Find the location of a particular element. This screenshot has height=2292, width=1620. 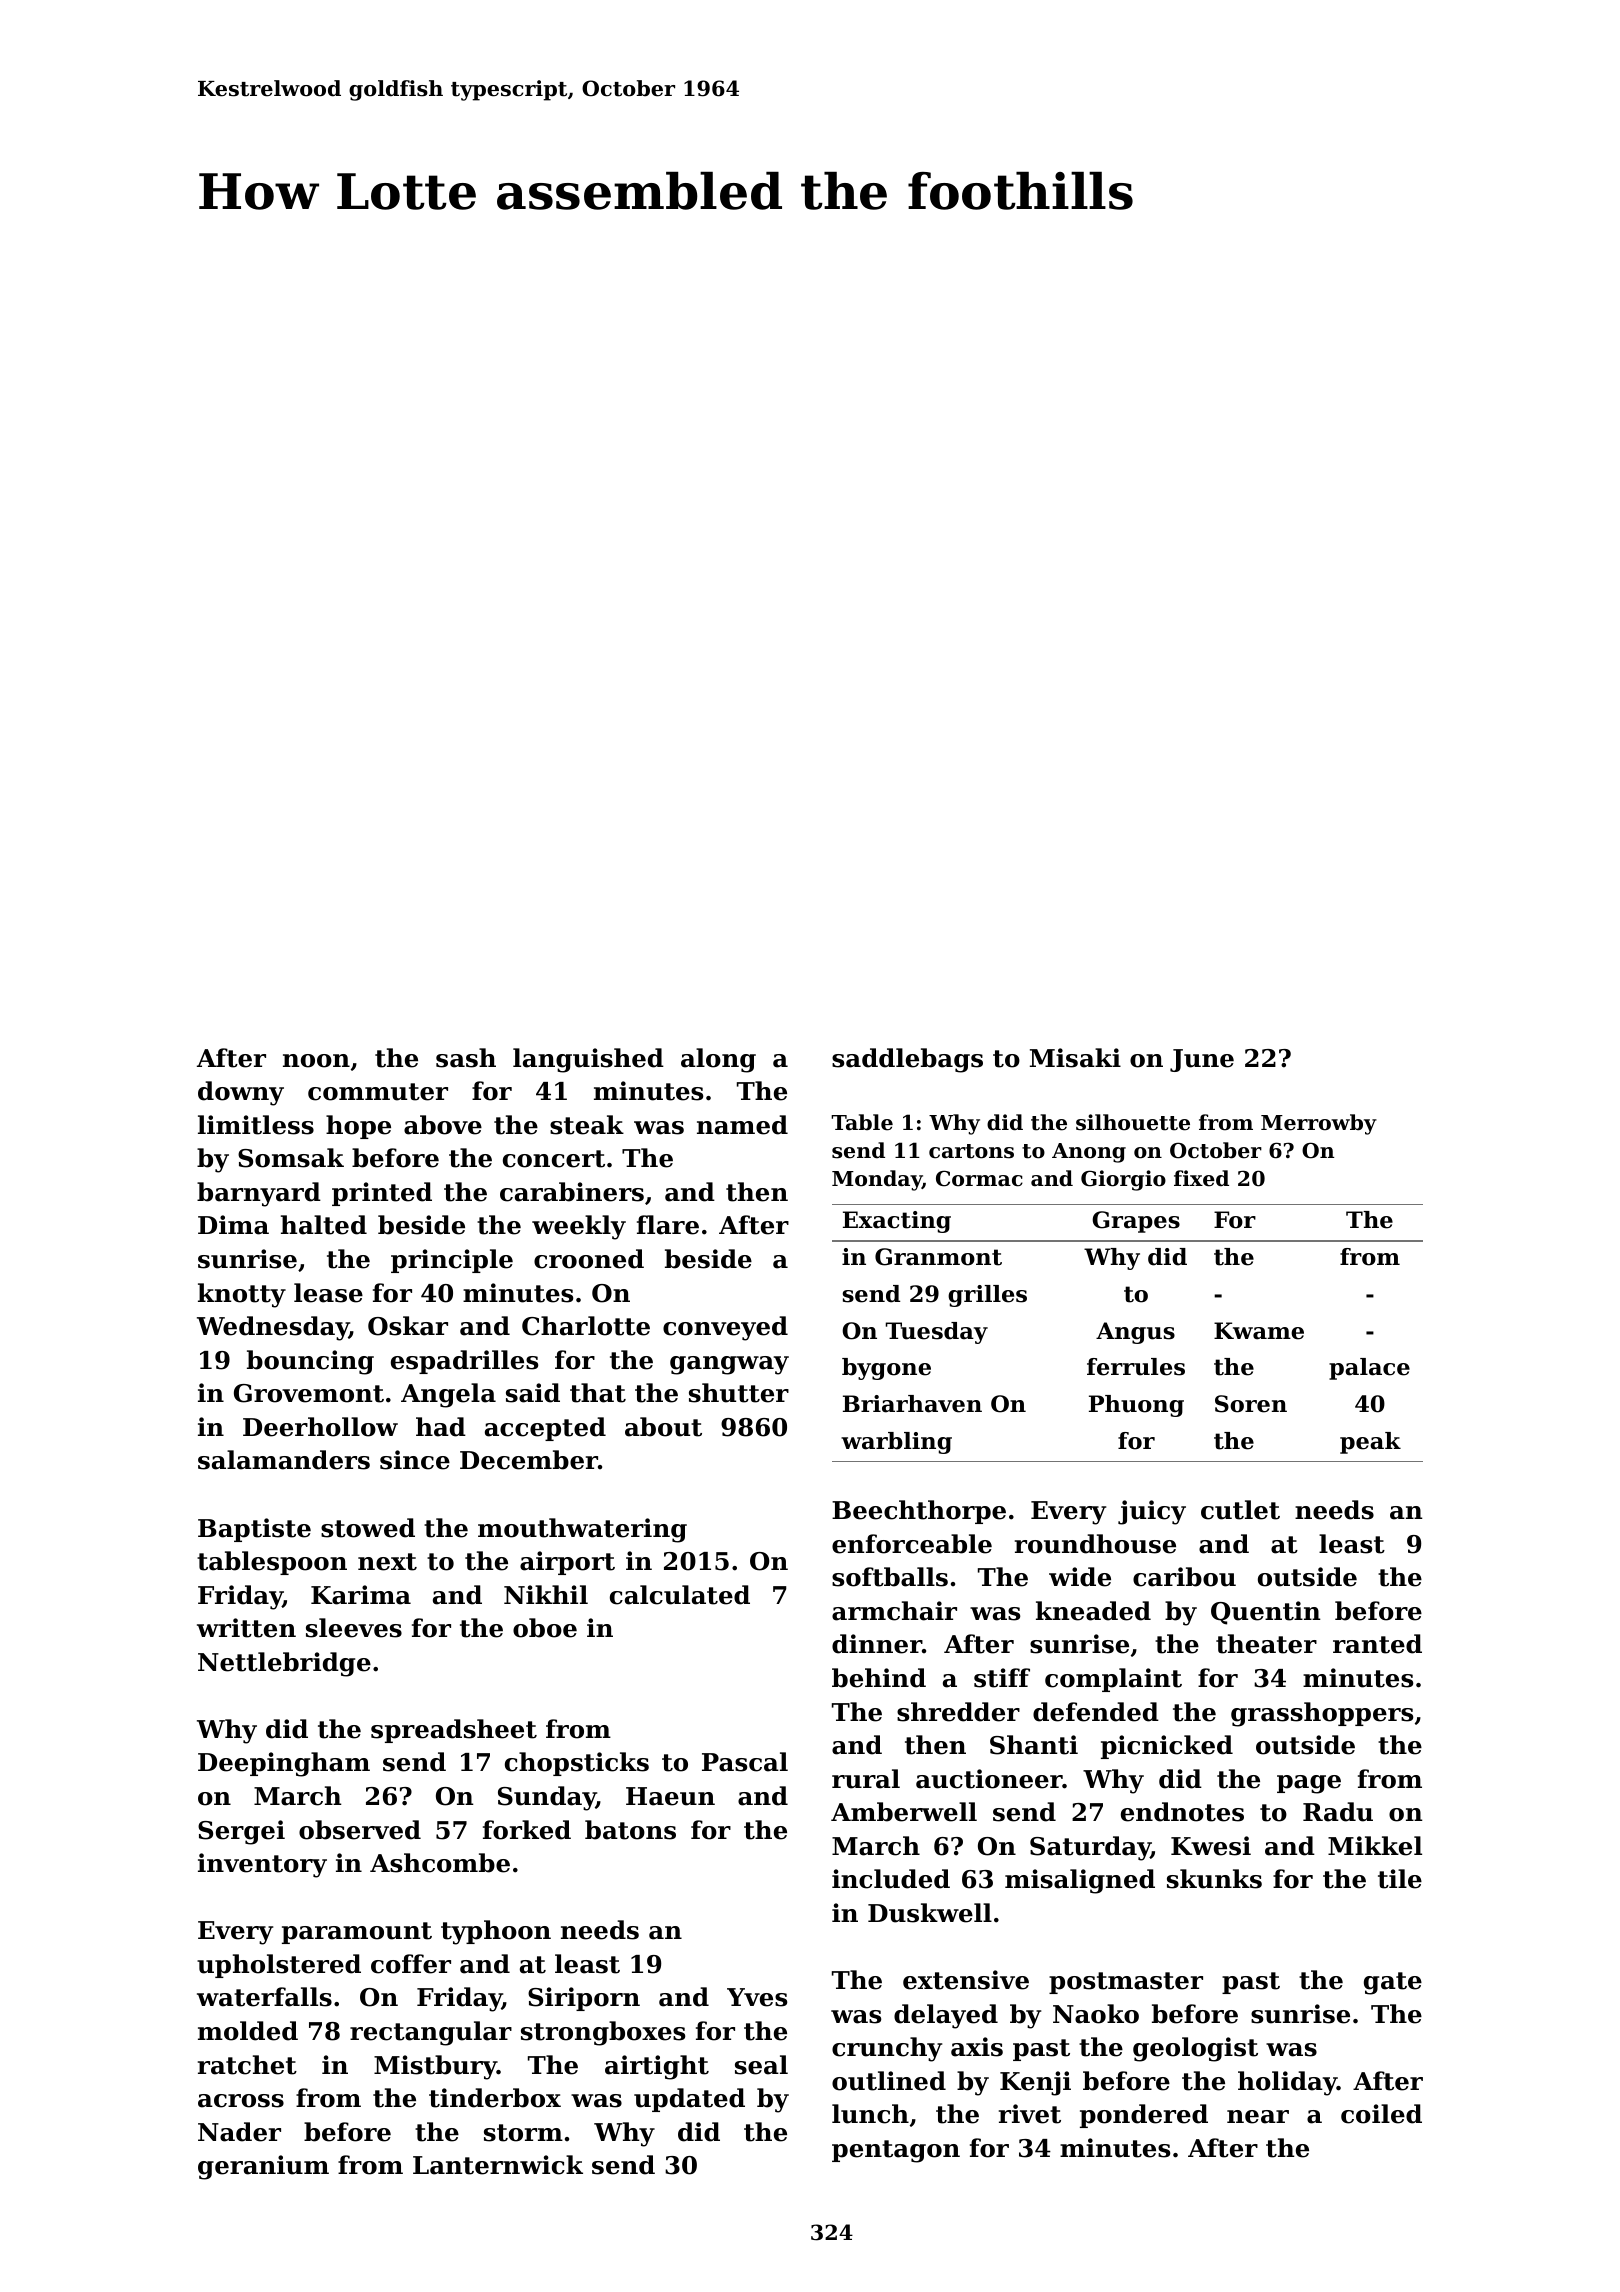

oboe is located at coordinates (545, 1628).
